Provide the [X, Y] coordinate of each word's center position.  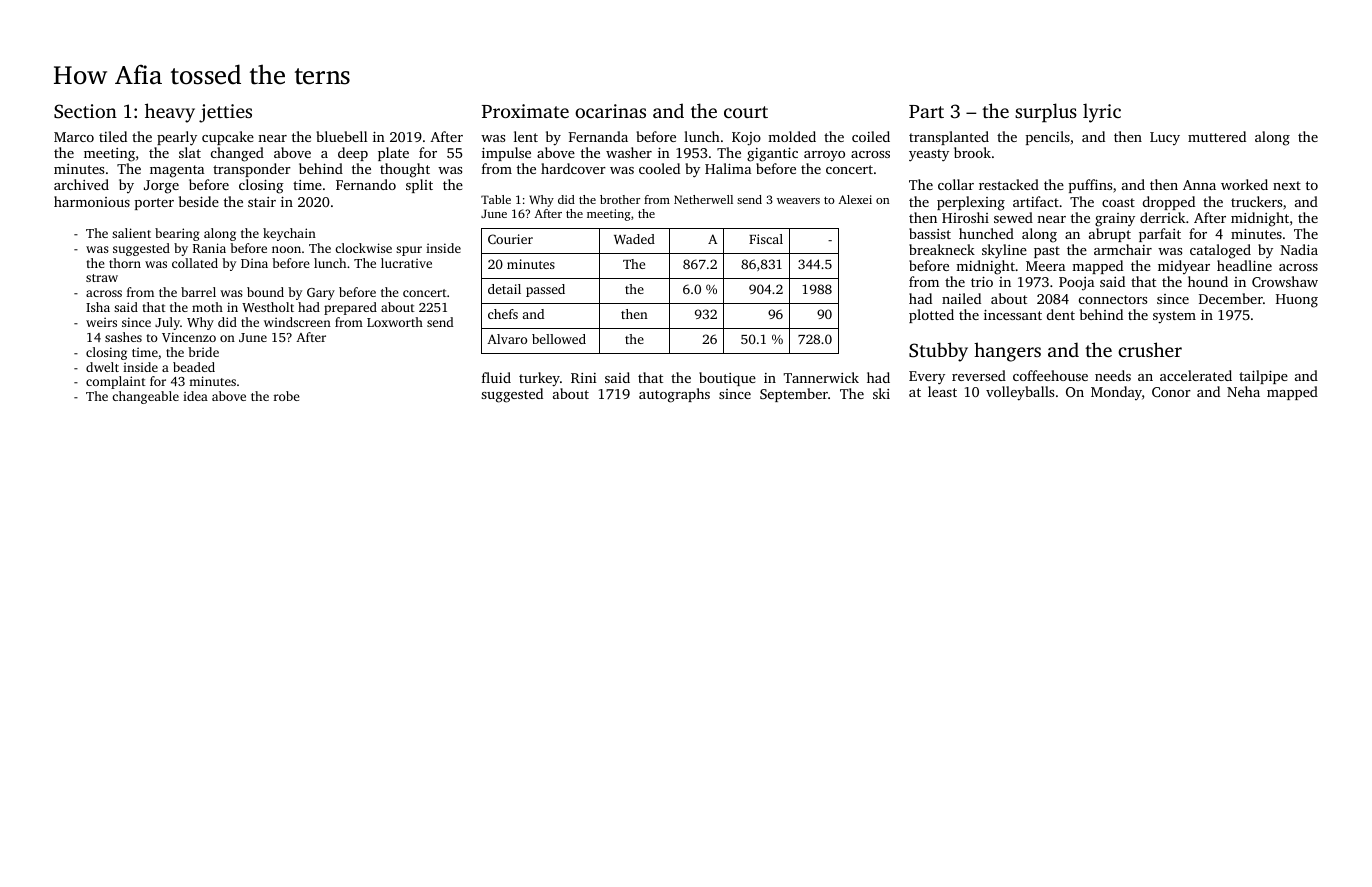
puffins [1090, 186]
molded [792, 136]
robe [287, 396]
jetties [225, 113]
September [794, 395]
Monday [1116, 393]
